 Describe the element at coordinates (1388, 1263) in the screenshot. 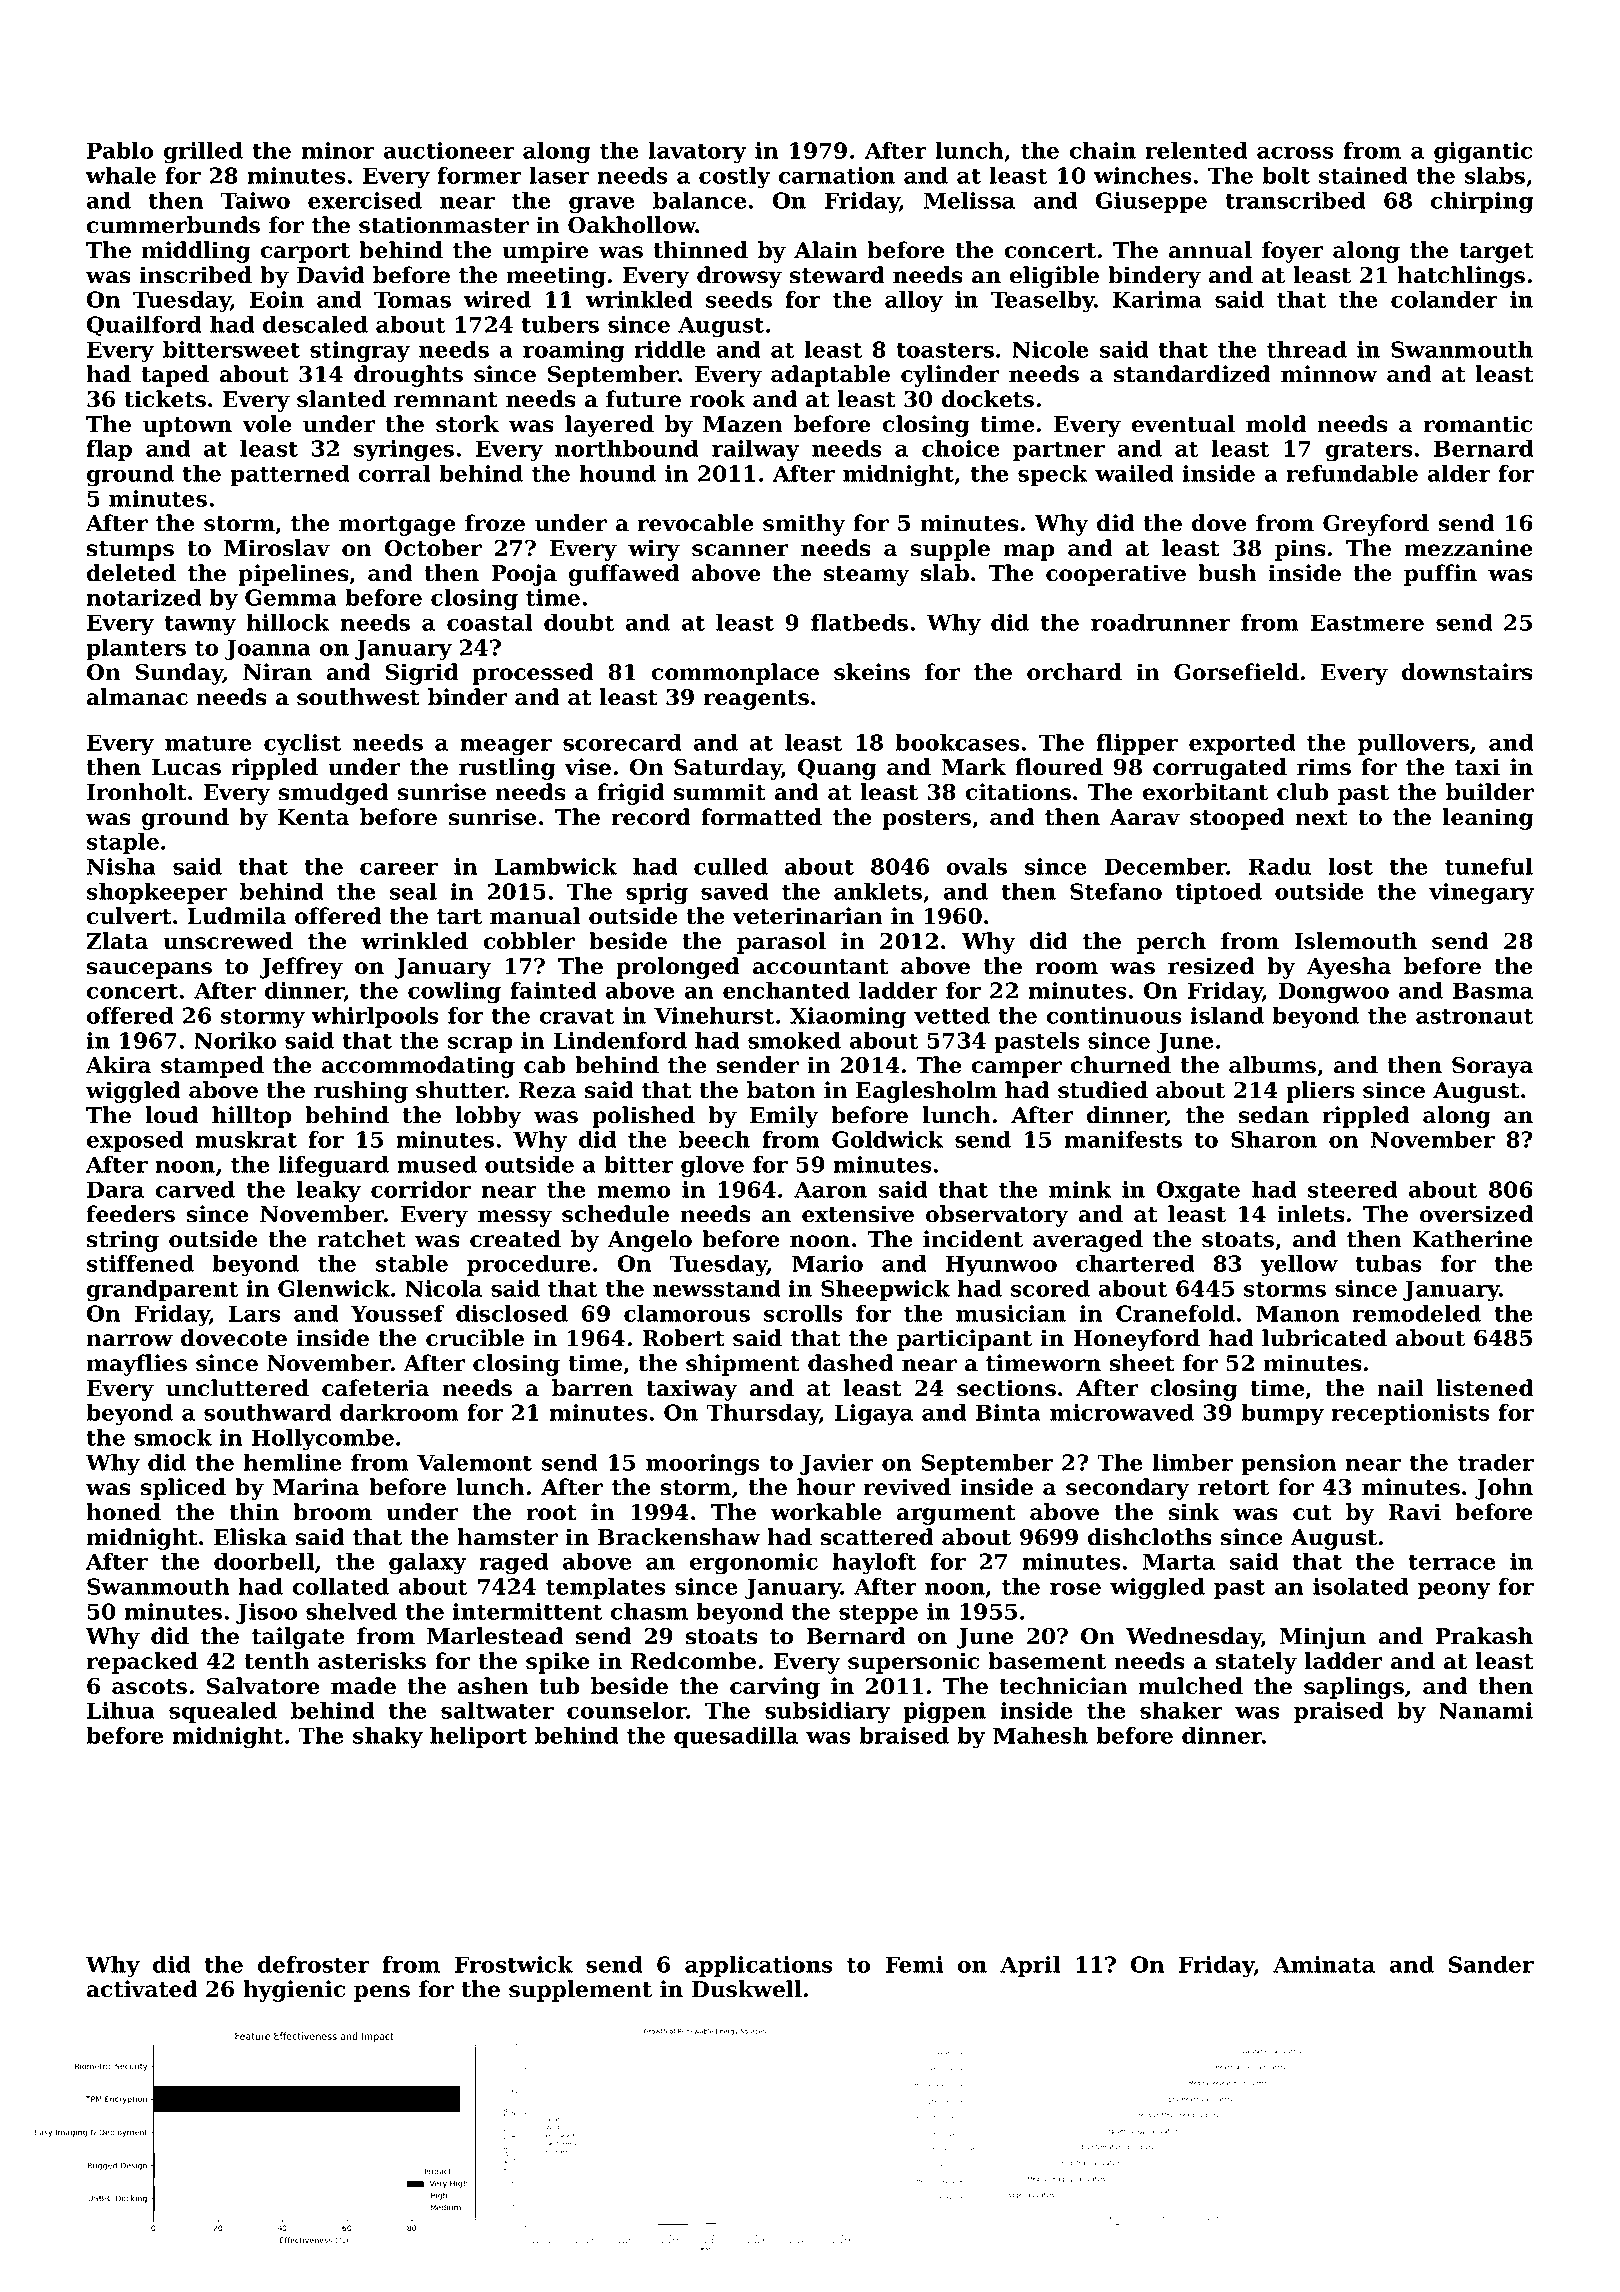

I see `tubas` at that location.
